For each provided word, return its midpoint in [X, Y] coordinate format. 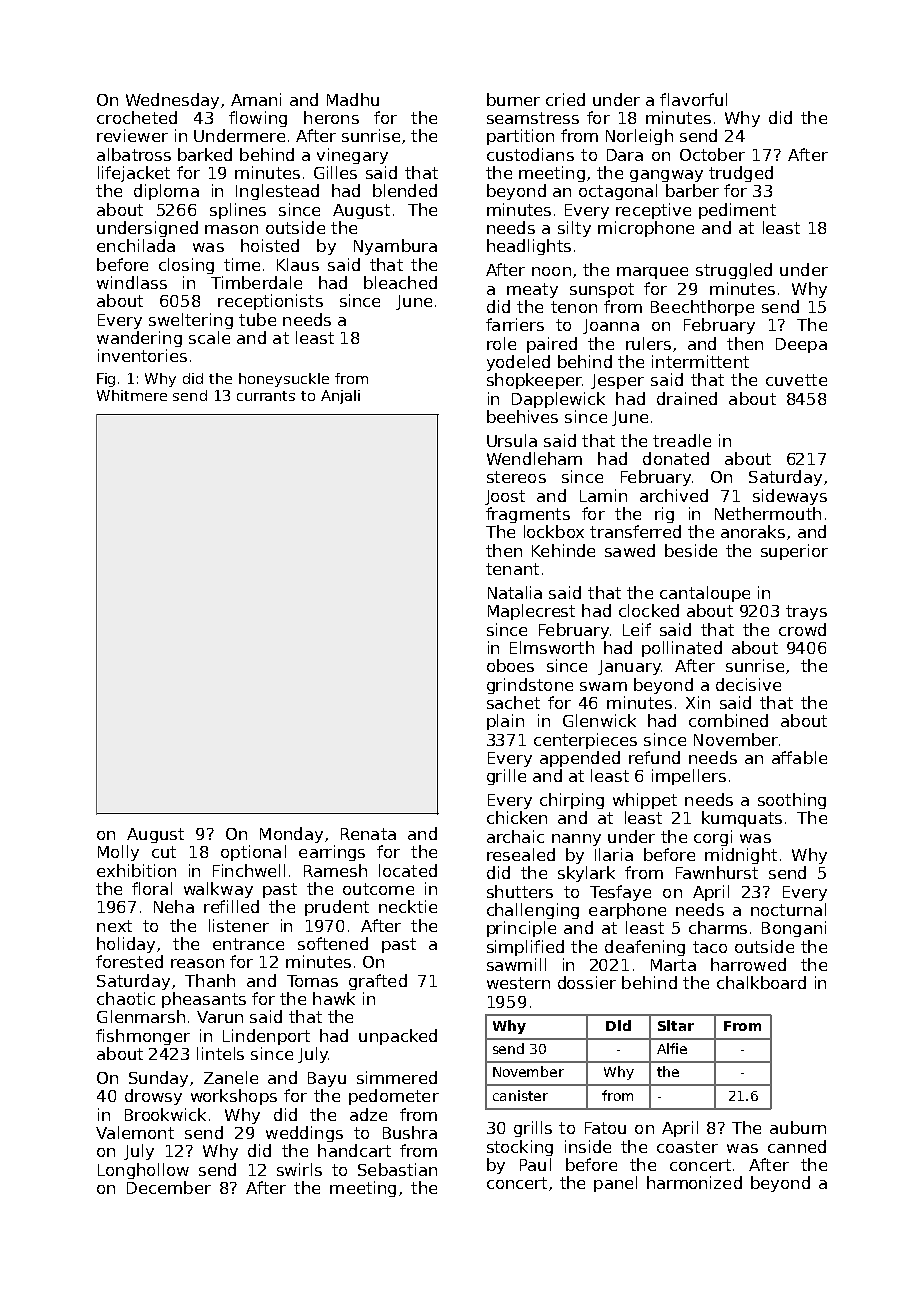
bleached [400, 282]
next [114, 926]
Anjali [340, 397]
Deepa [801, 345]
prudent [337, 908]
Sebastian [397, 1169]
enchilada [136, 245]
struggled [734, 271]
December [169, 1187]
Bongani [794, 929]
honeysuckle [284, 380]
